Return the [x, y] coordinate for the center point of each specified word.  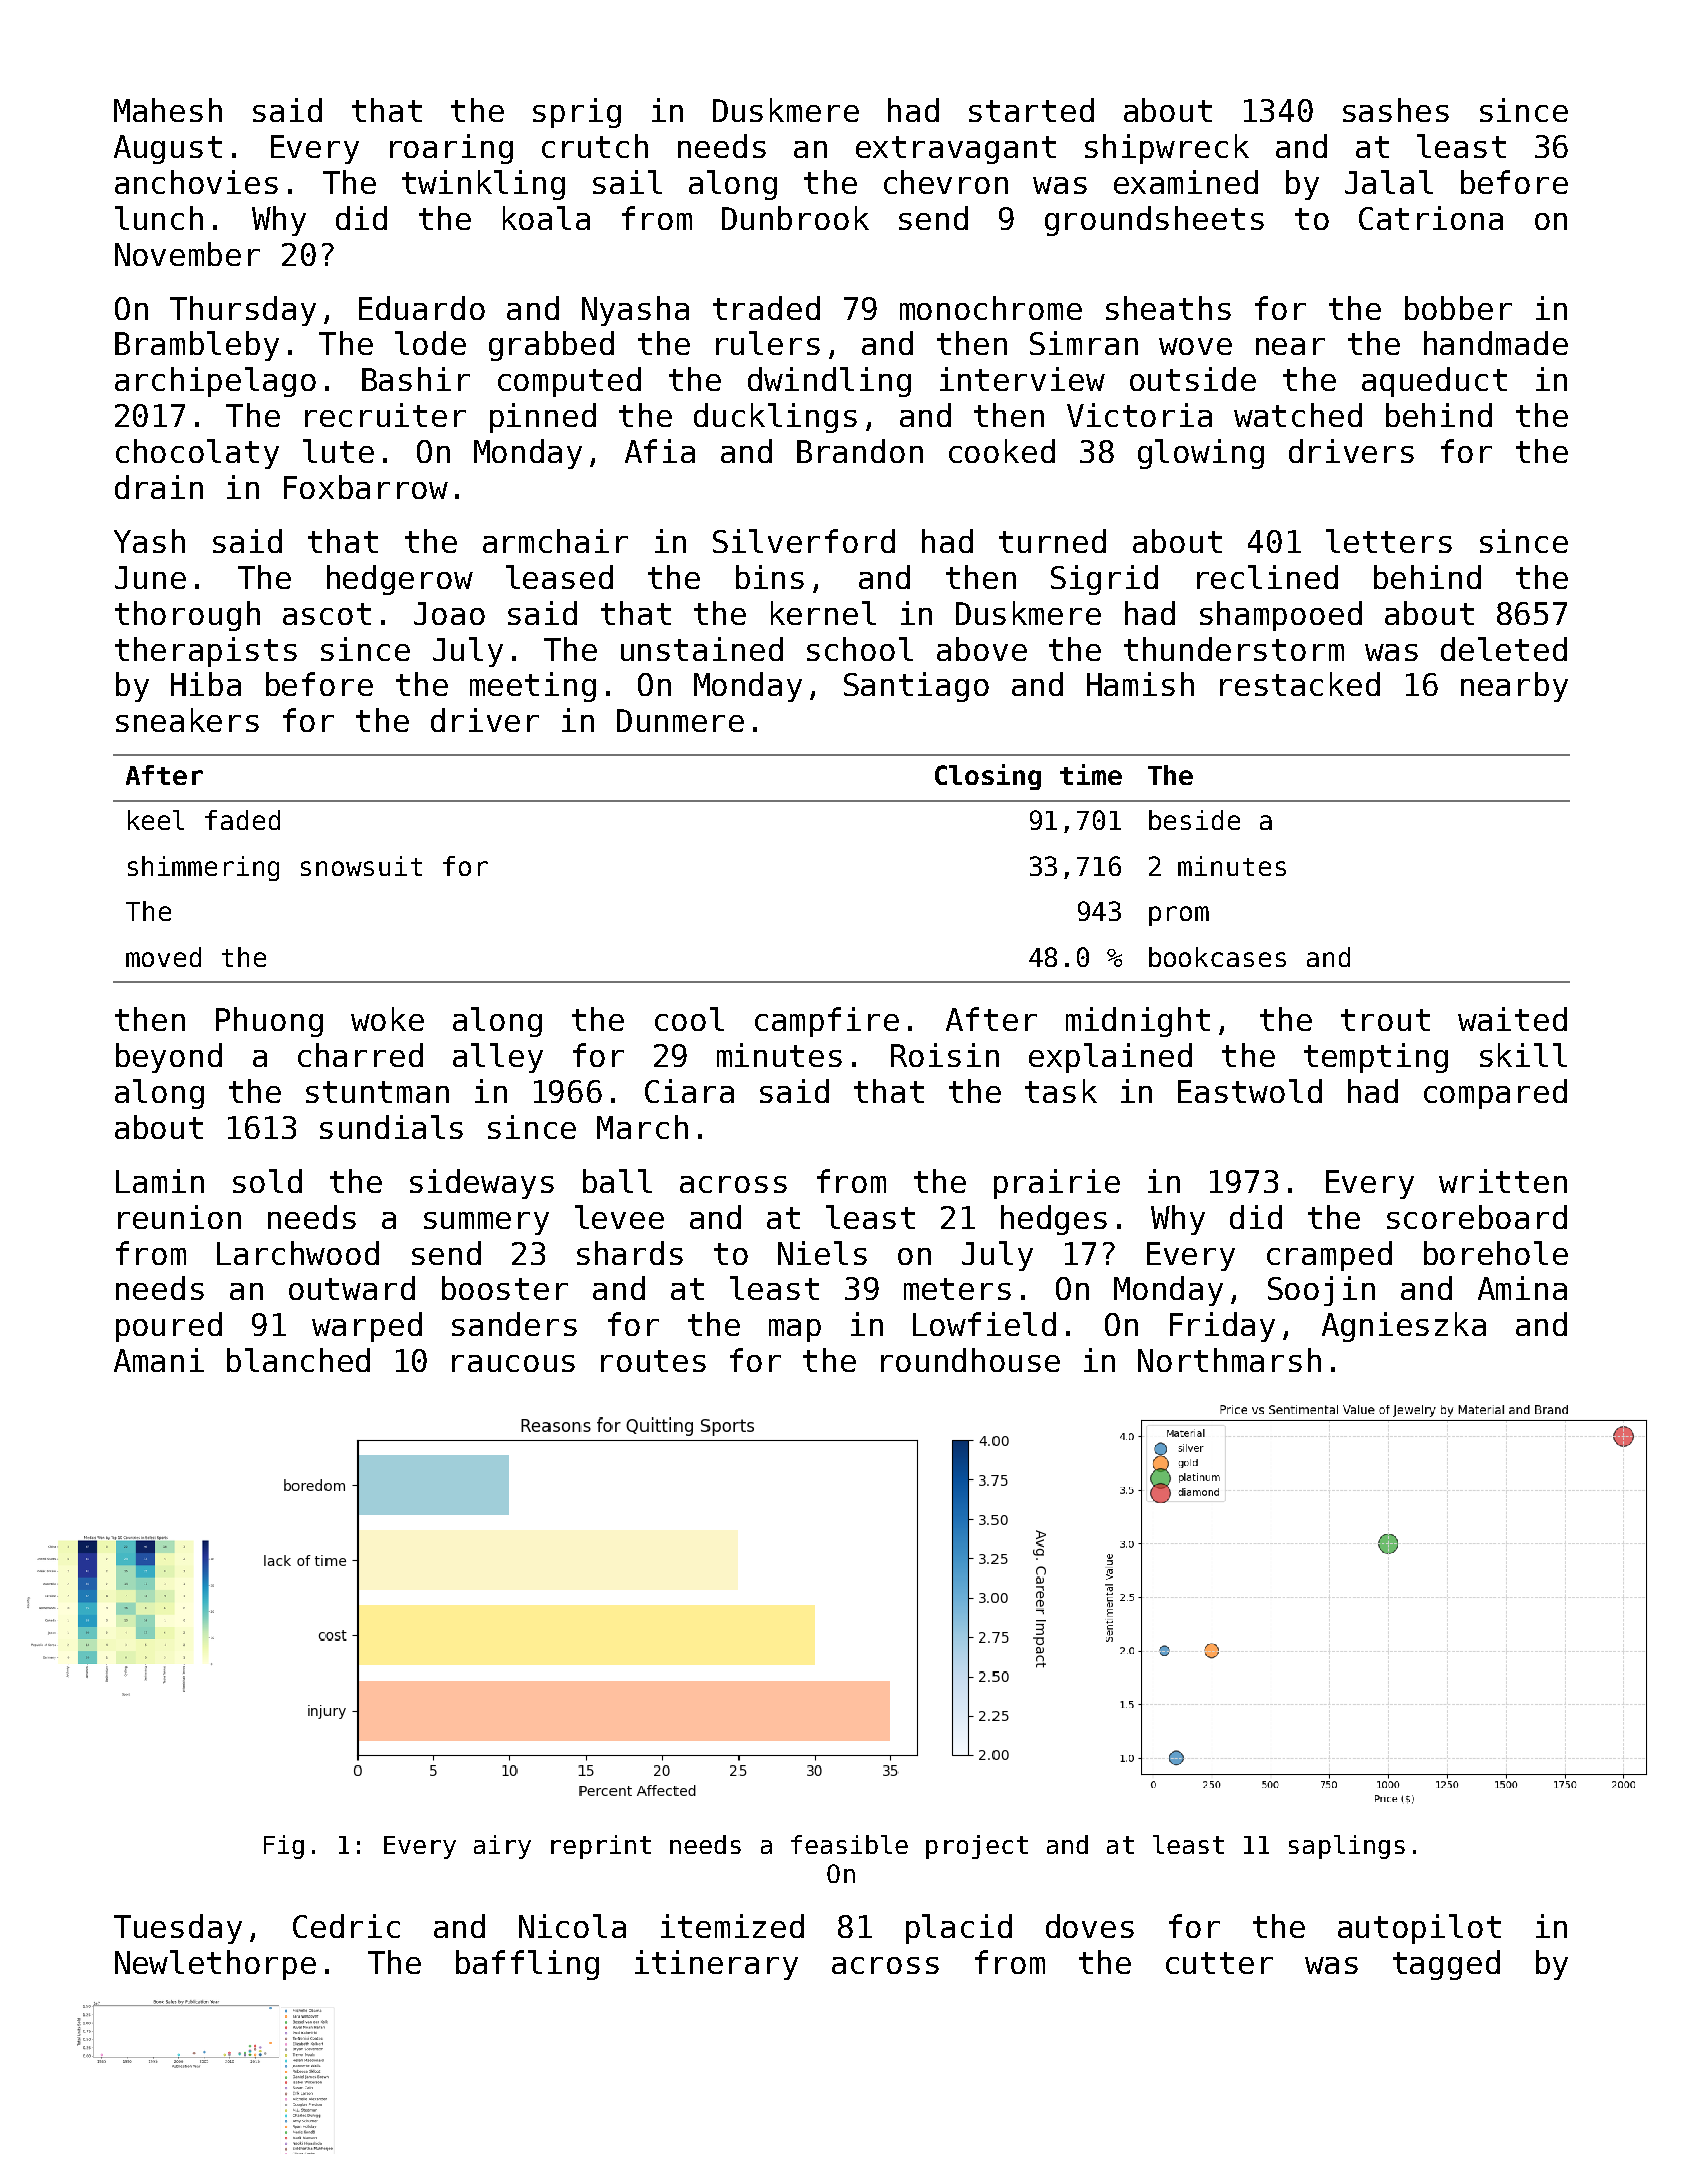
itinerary [716, 1965]
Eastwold [1250, 1091]
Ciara [689, 1091]
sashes [1396, 110]
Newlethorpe [215, 1965]
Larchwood [298, 1253]
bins [770, 577]
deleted [1504, 649]
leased [559, 577]
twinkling [483, 185]
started [1031, 110]
